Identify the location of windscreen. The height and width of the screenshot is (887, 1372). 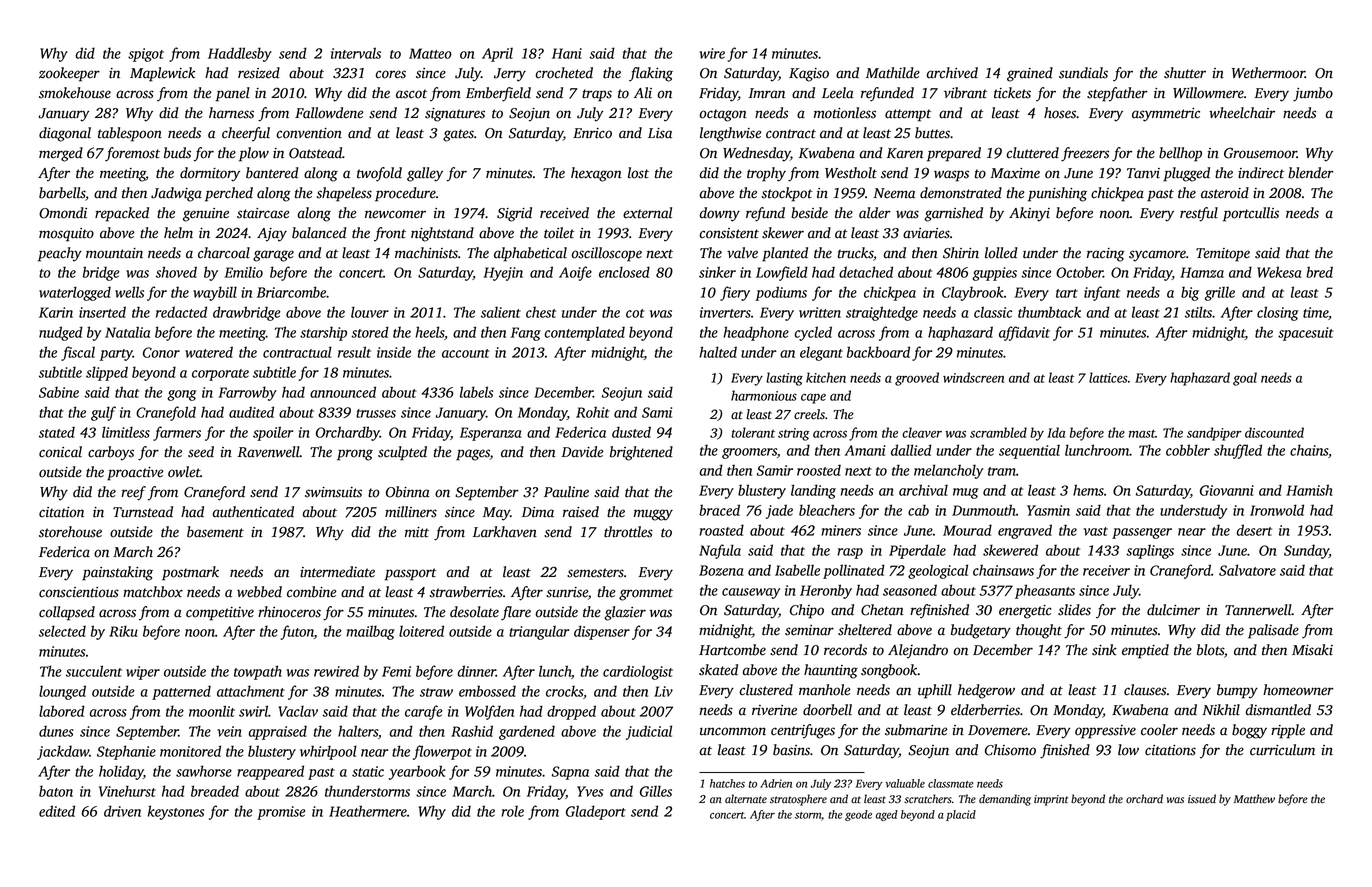
(973, 377).
